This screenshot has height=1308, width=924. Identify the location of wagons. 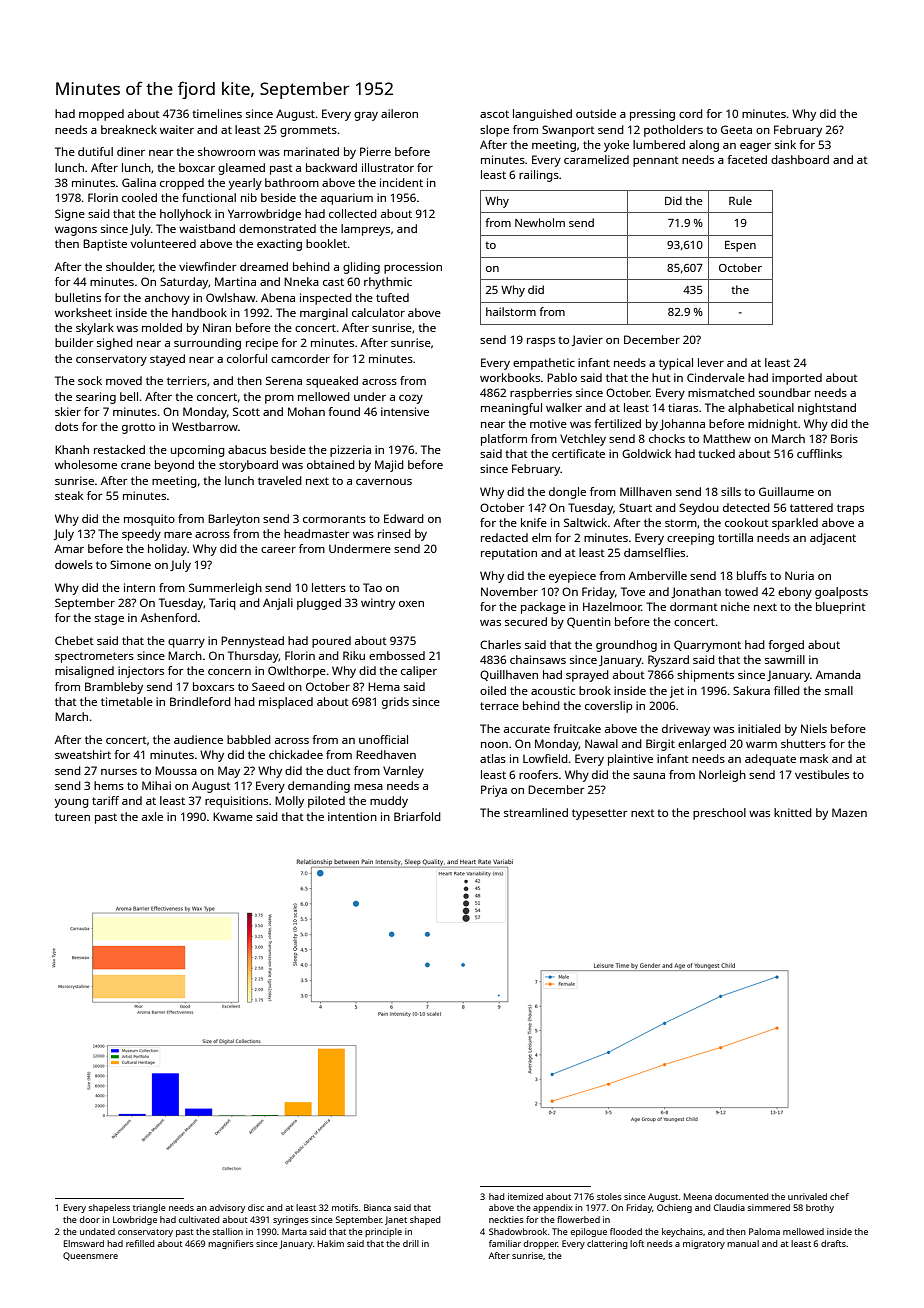
(76, 231).
